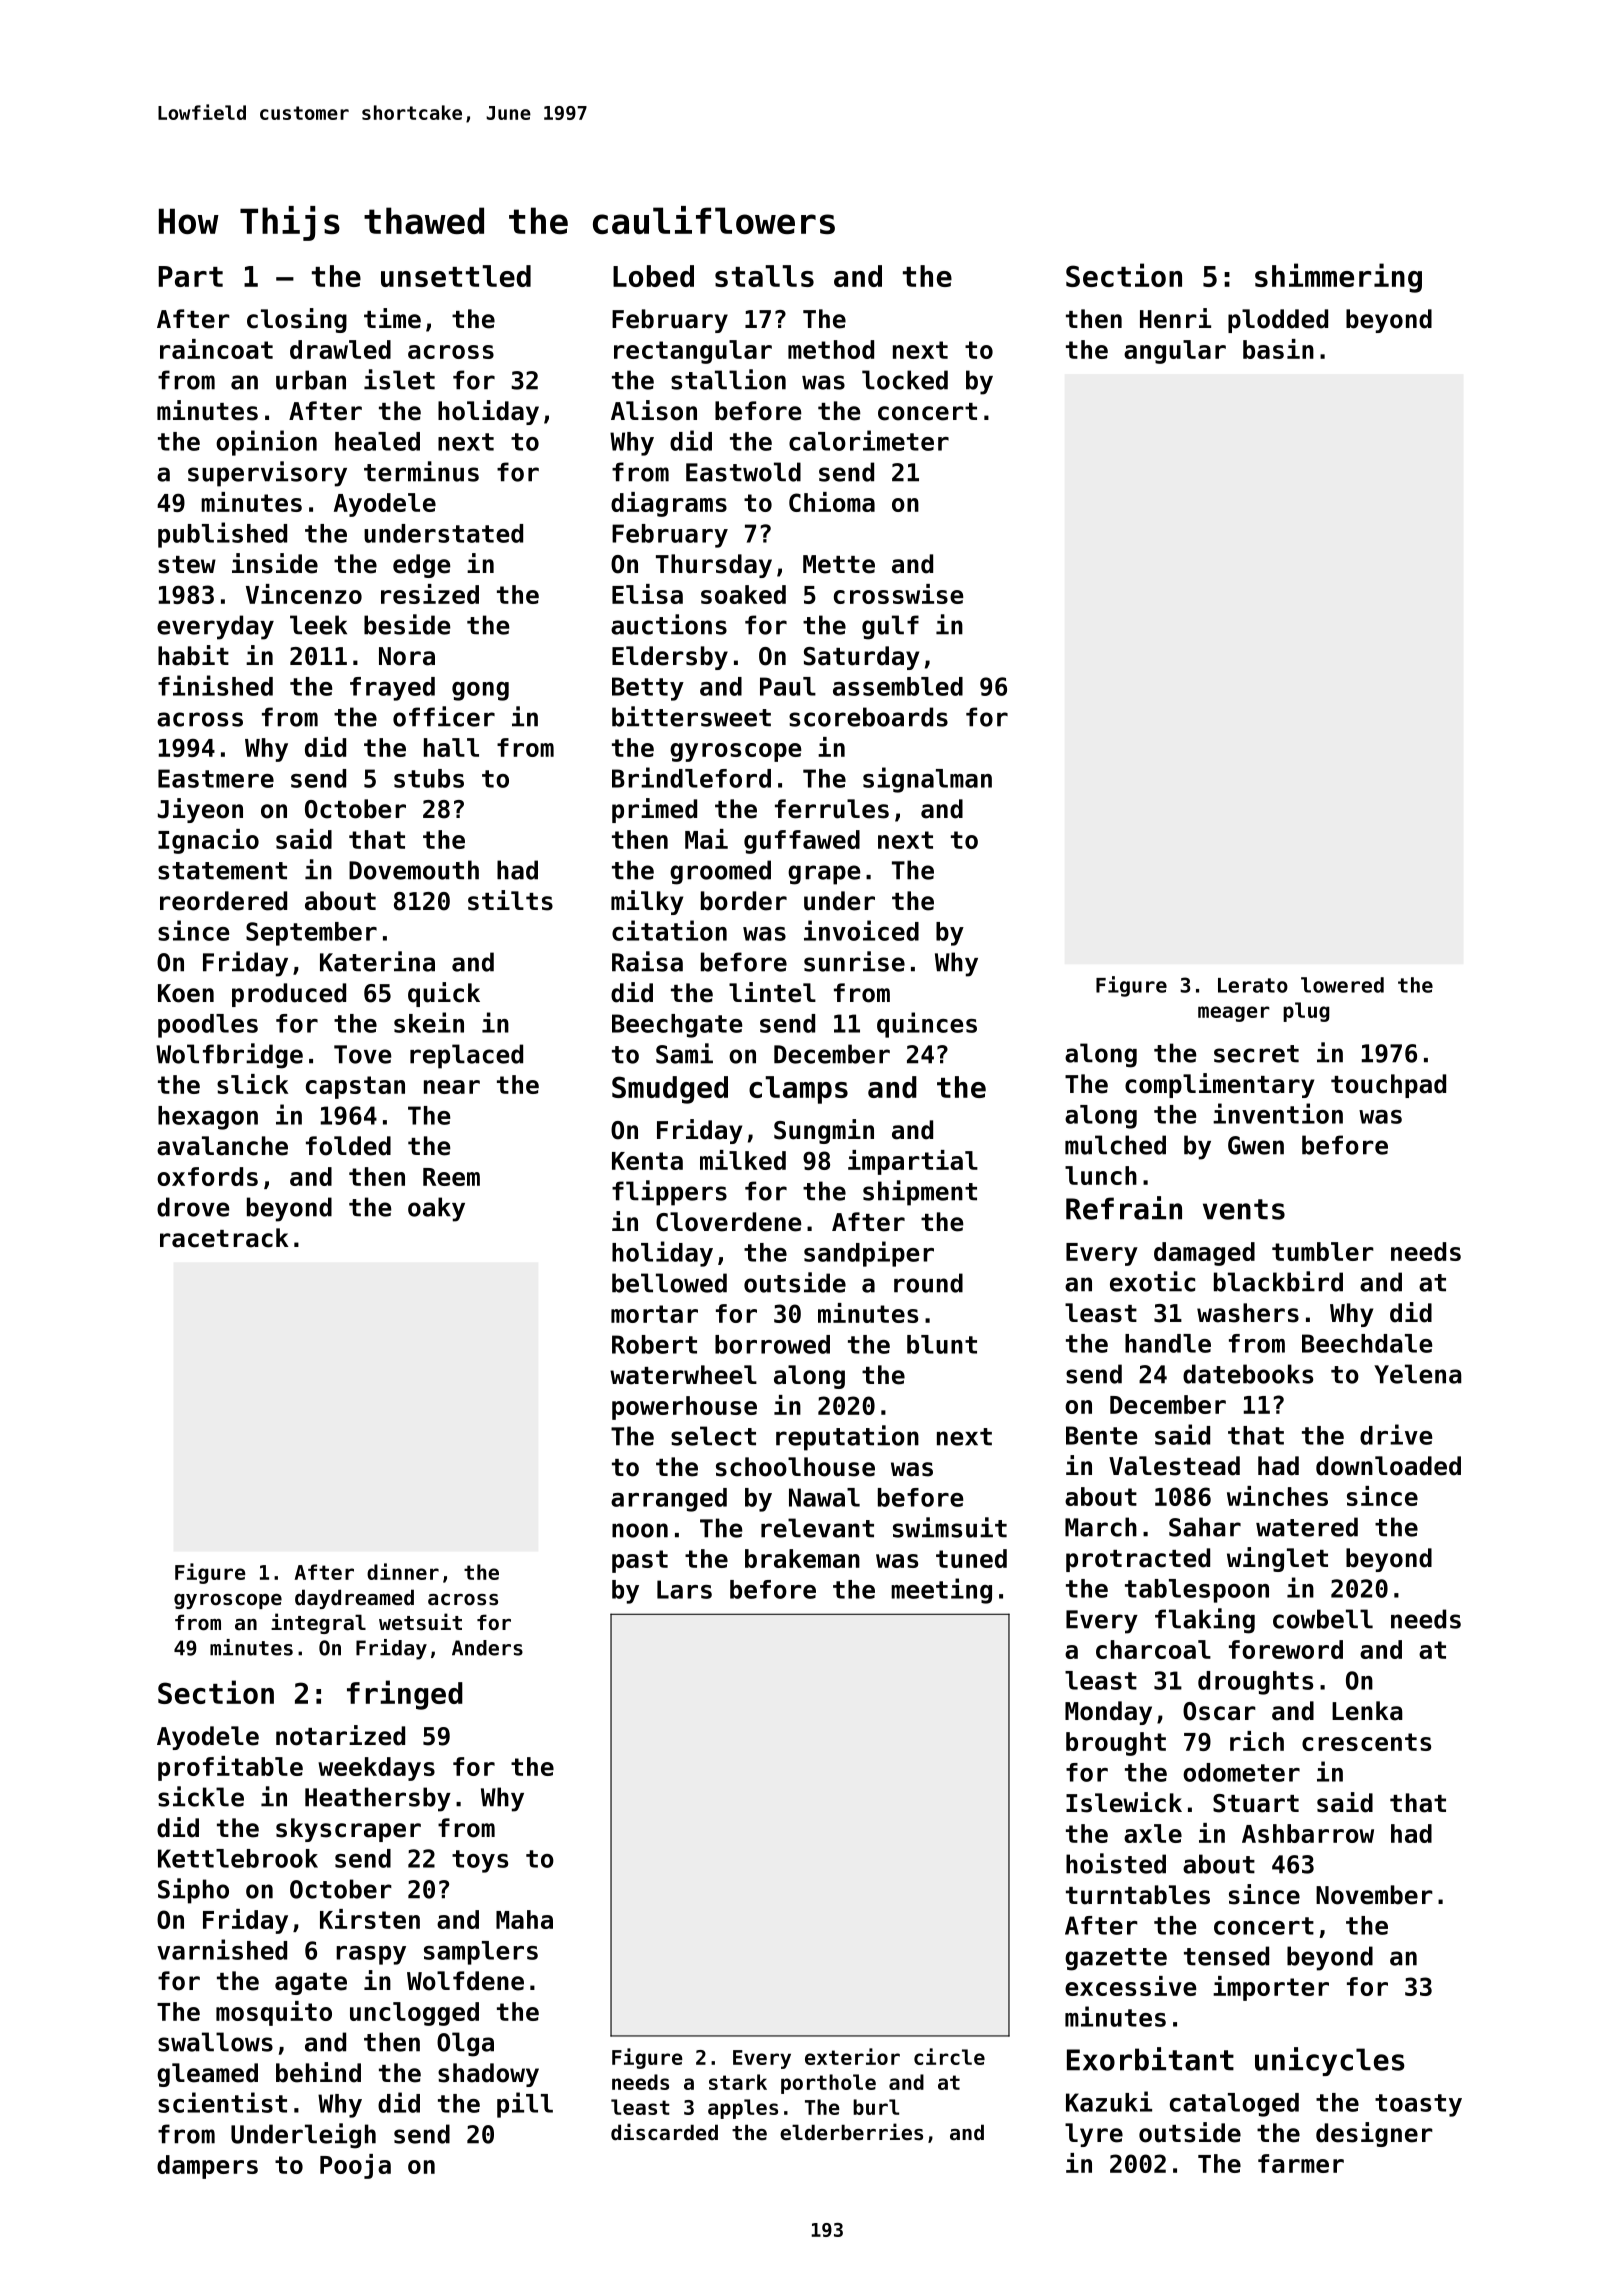  I want to click on datebooks, so click(1248, 1374).
